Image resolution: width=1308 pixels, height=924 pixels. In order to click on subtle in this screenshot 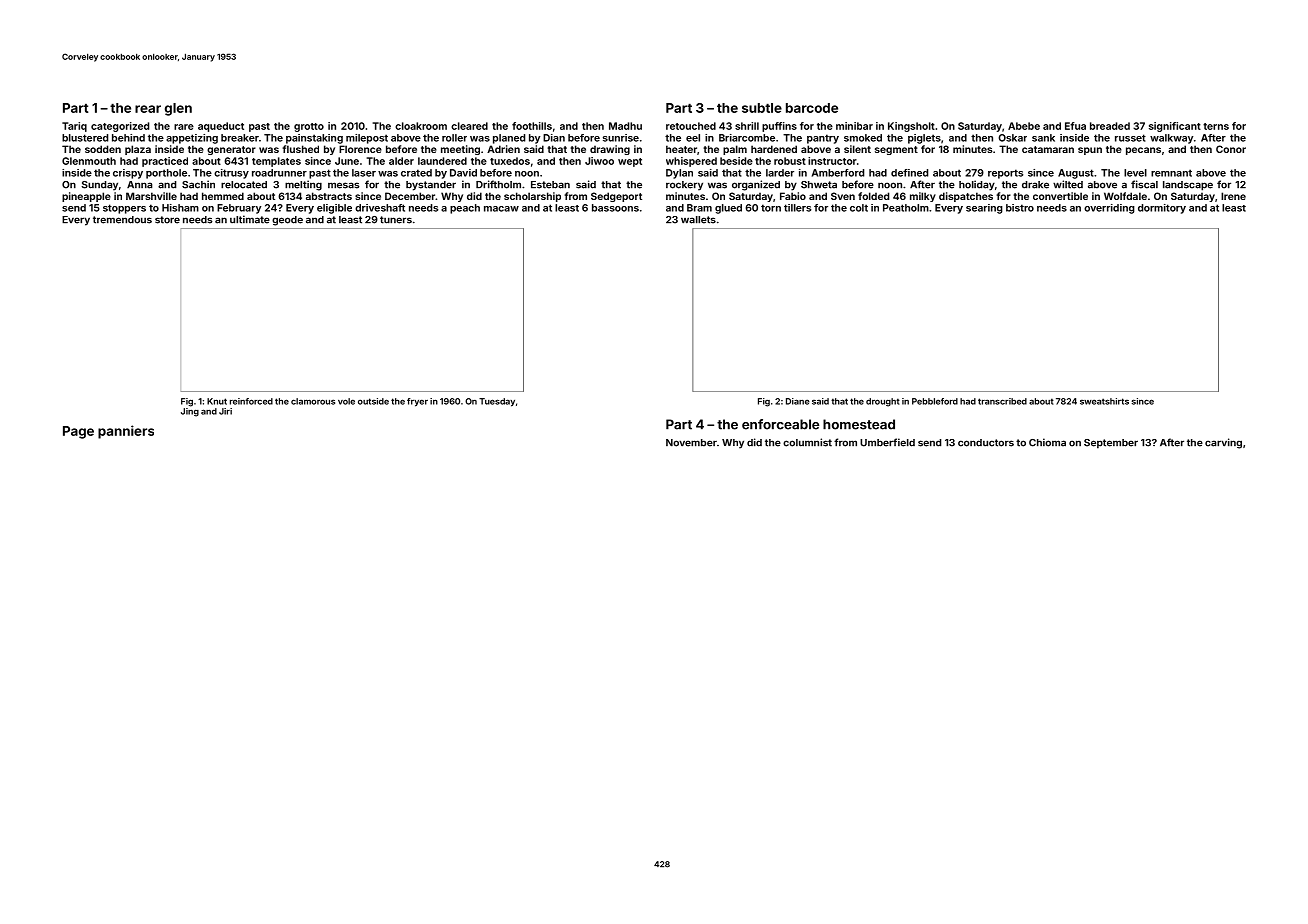, I will do `click(762, 108)`.
